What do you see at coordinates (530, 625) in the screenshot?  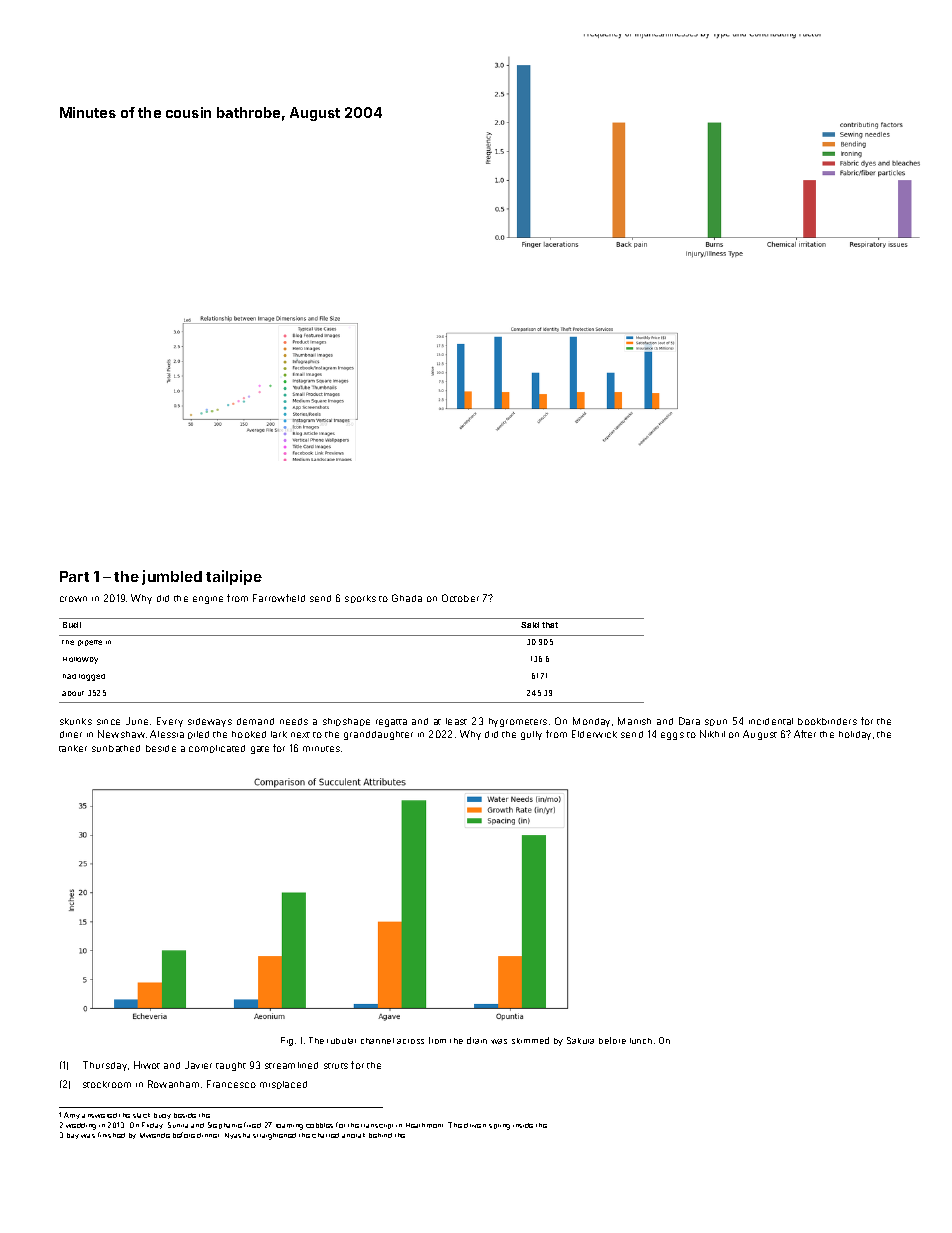 I see `Said` at bounding box center [530, 625].
